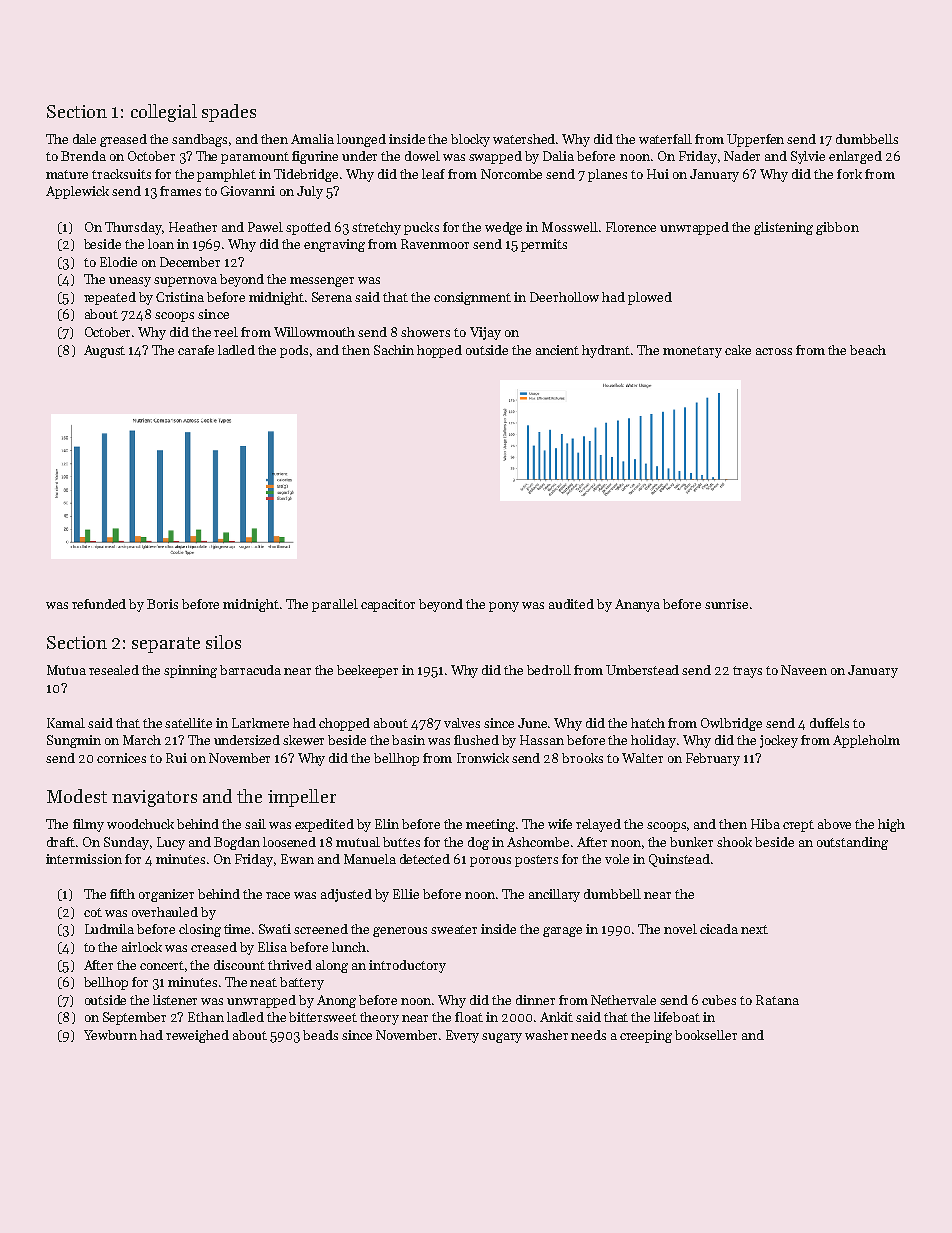 This document has width=952, height=1233. Describe the element at coordinates (738, 350) in the document. I see `cake` at that location.
